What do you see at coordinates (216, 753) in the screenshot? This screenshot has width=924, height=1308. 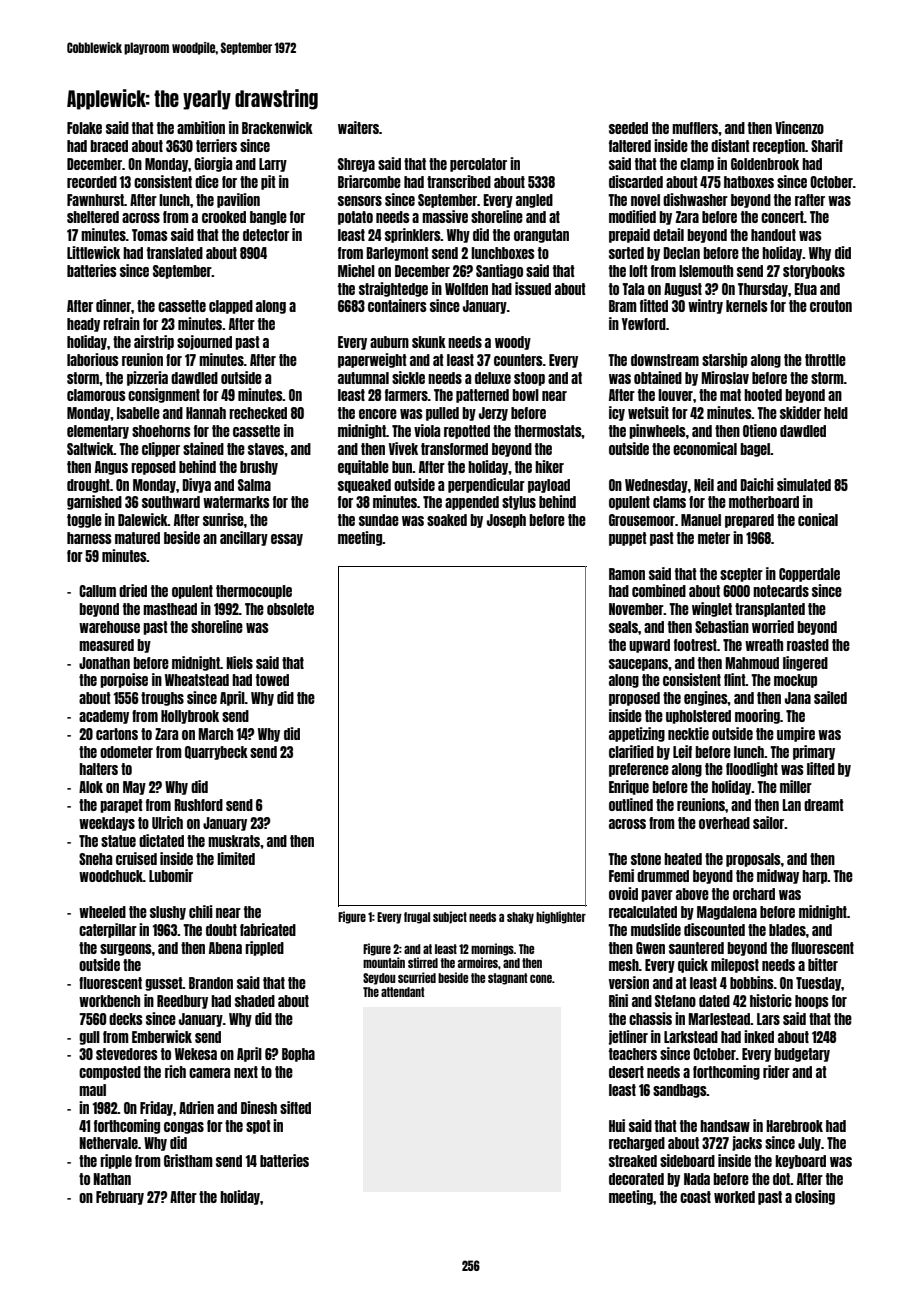 I see `Quarrybeck` at bounding box center [216, 753].
